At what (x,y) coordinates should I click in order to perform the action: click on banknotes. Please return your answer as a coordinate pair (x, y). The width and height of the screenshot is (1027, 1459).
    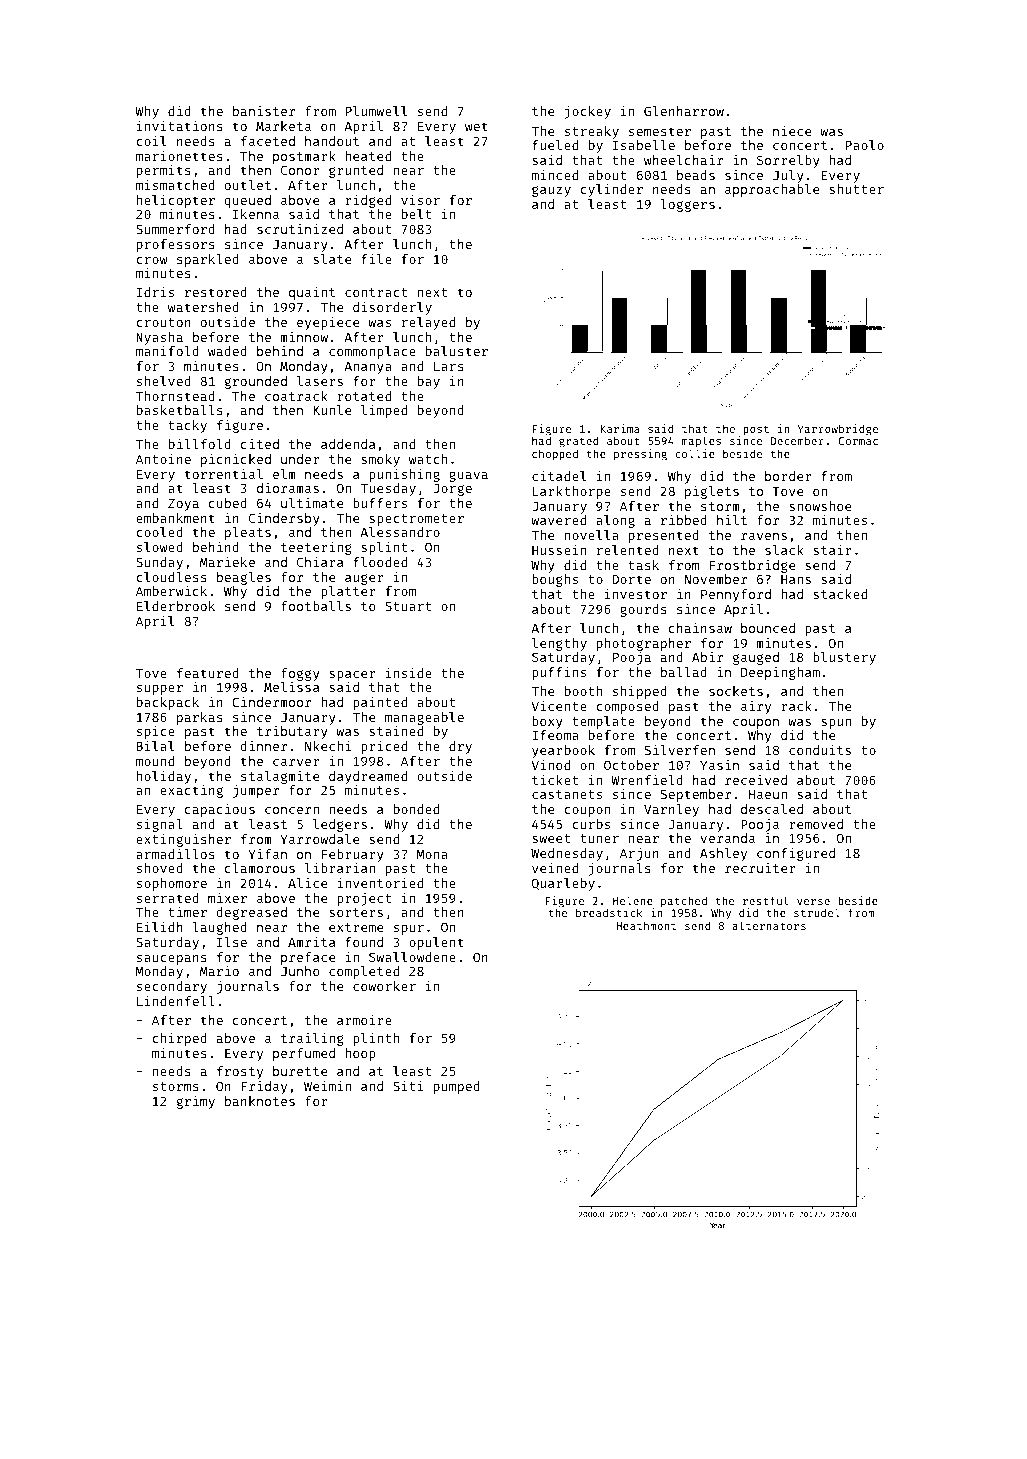
    Looking at the image, I should click on (260, 1101).
